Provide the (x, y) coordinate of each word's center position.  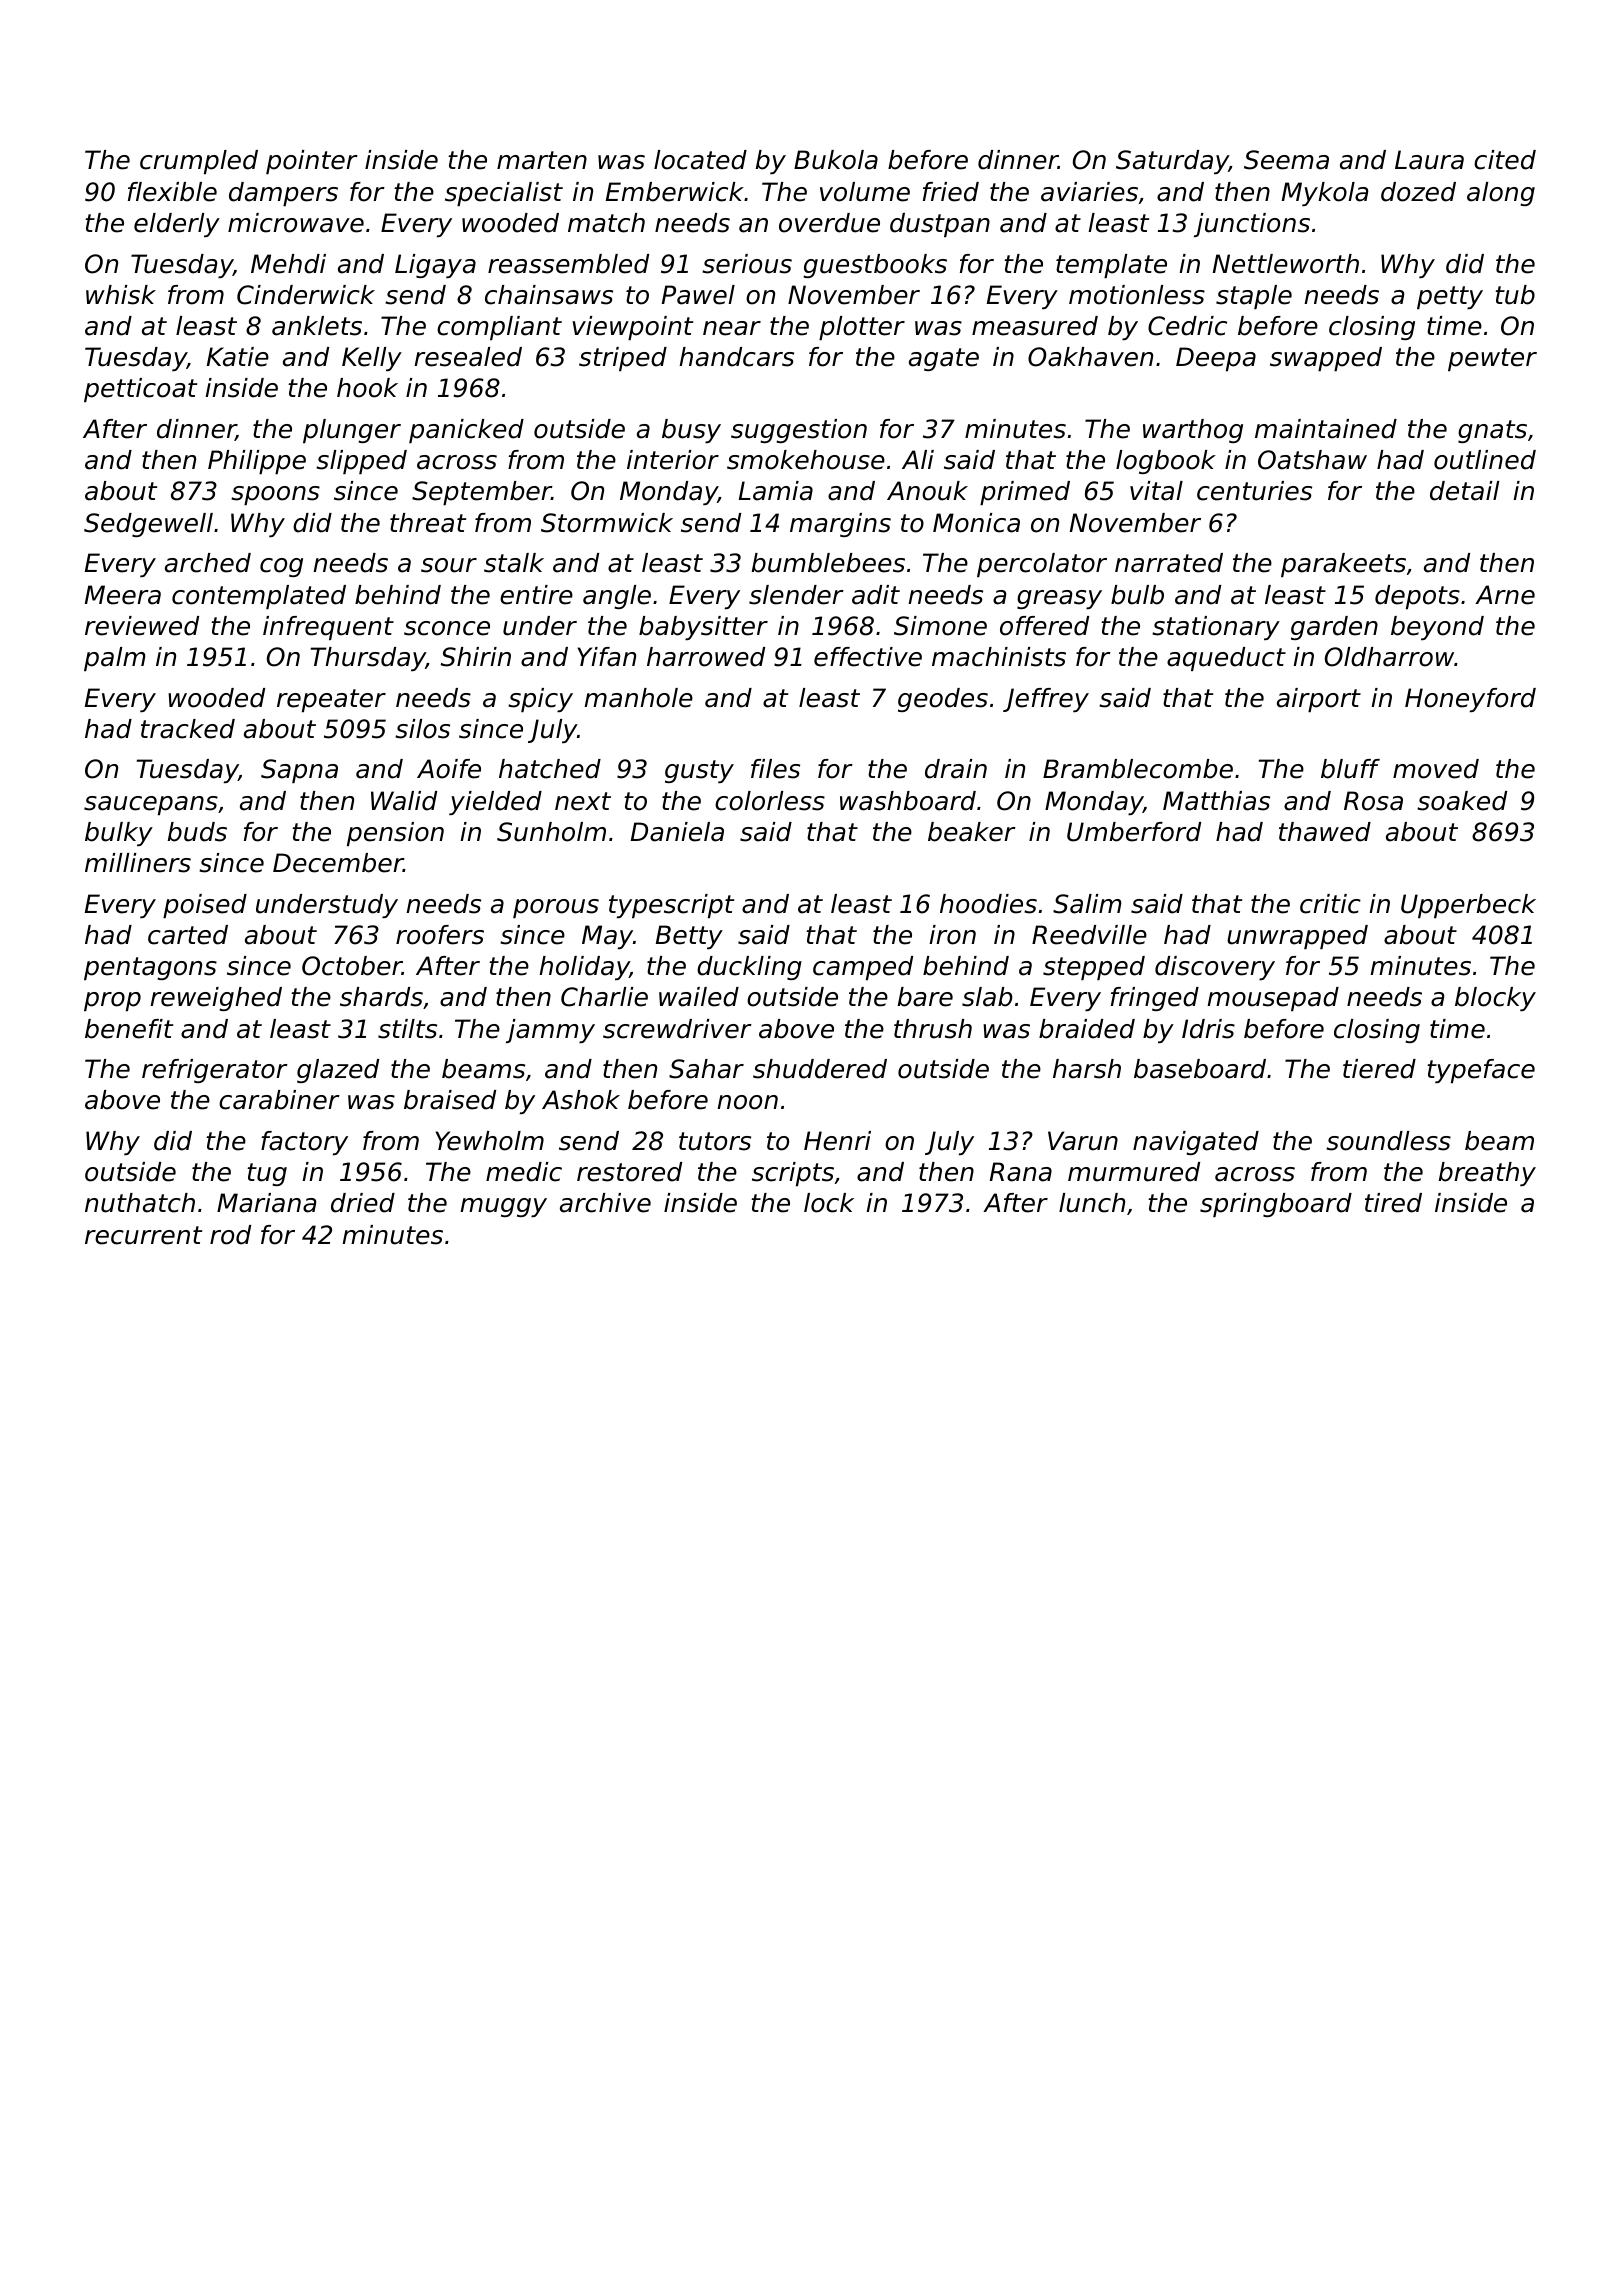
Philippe (257, 462)
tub (1515, 295)
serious (747, 264)
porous (556, 908)
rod (230, 1235)
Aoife (449, 769)
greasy (1059, 599)
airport (1319, 700)
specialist (504, 194)
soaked (1462, 801)
